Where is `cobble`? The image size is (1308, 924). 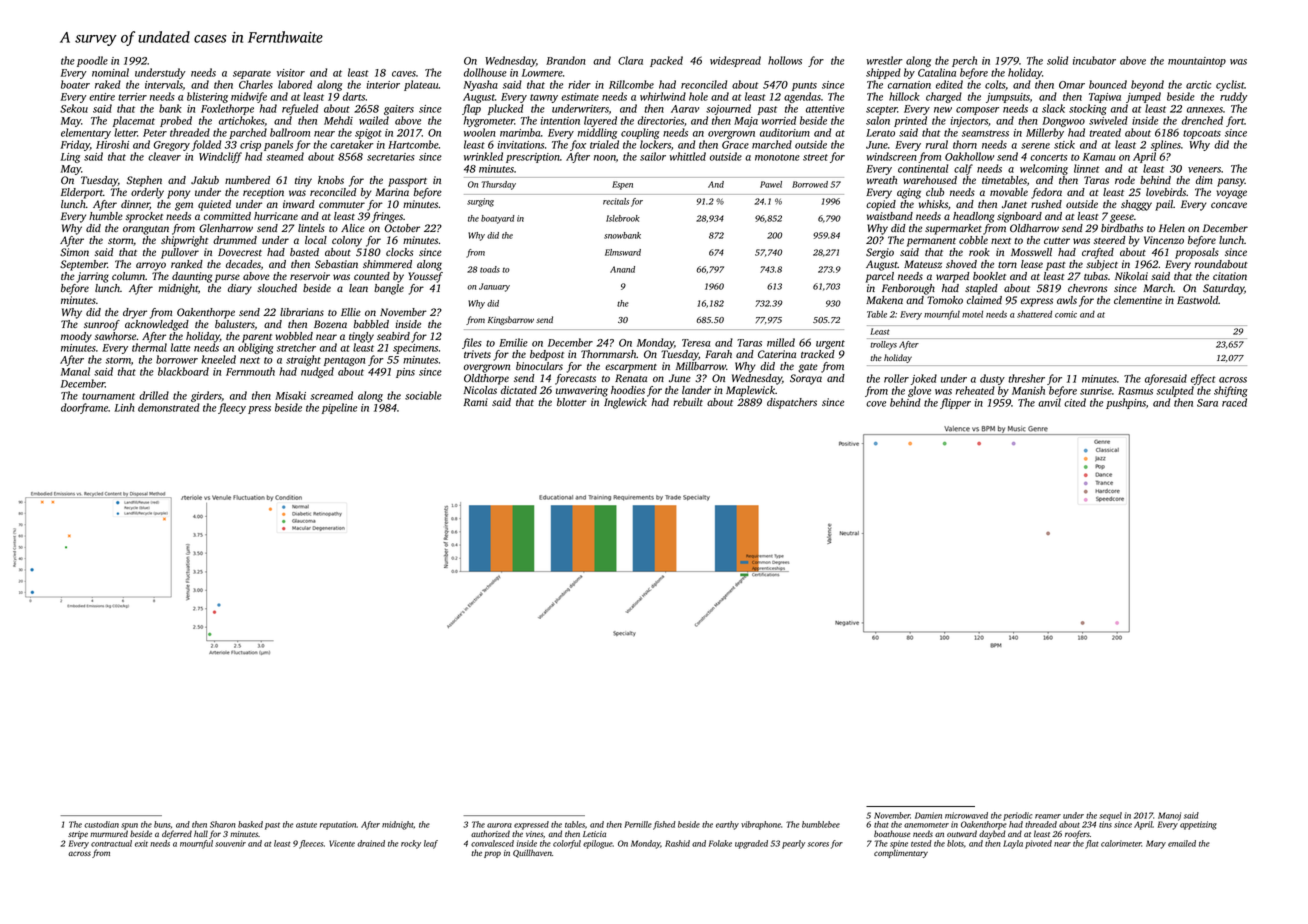 cobble is located at coordinates (973, 240).
